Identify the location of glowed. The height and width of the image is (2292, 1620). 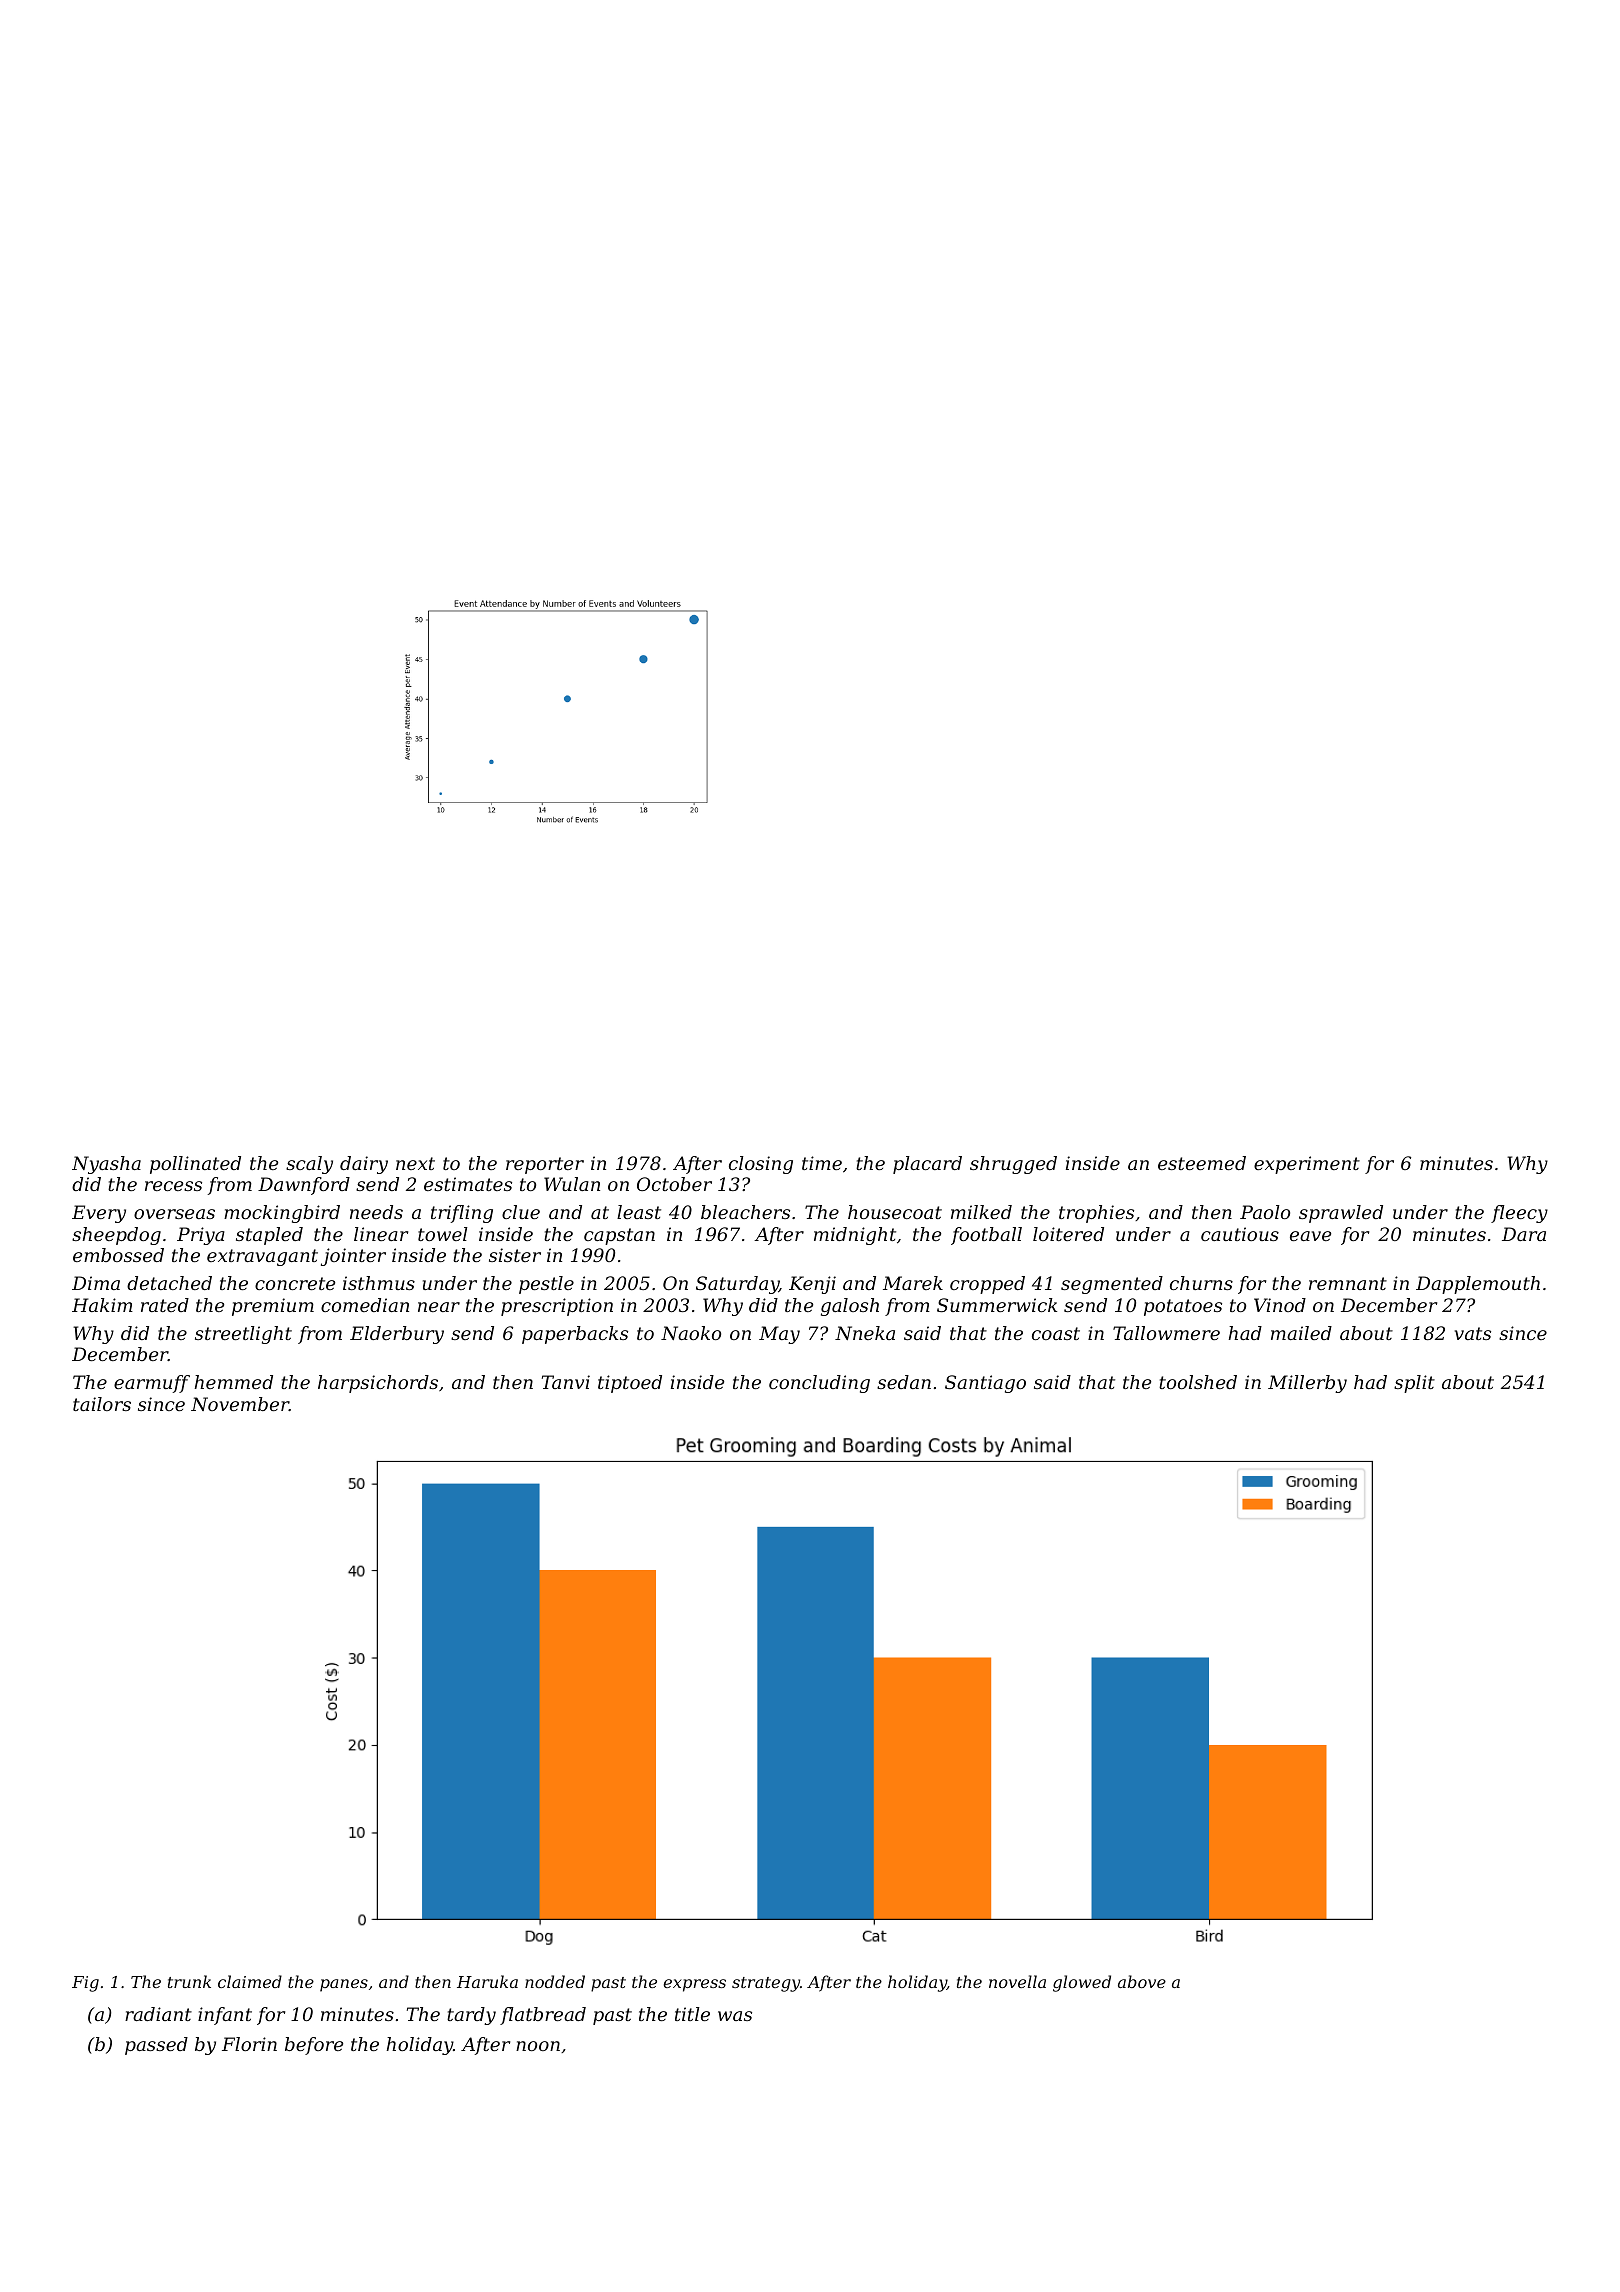
(1082, 1983).
